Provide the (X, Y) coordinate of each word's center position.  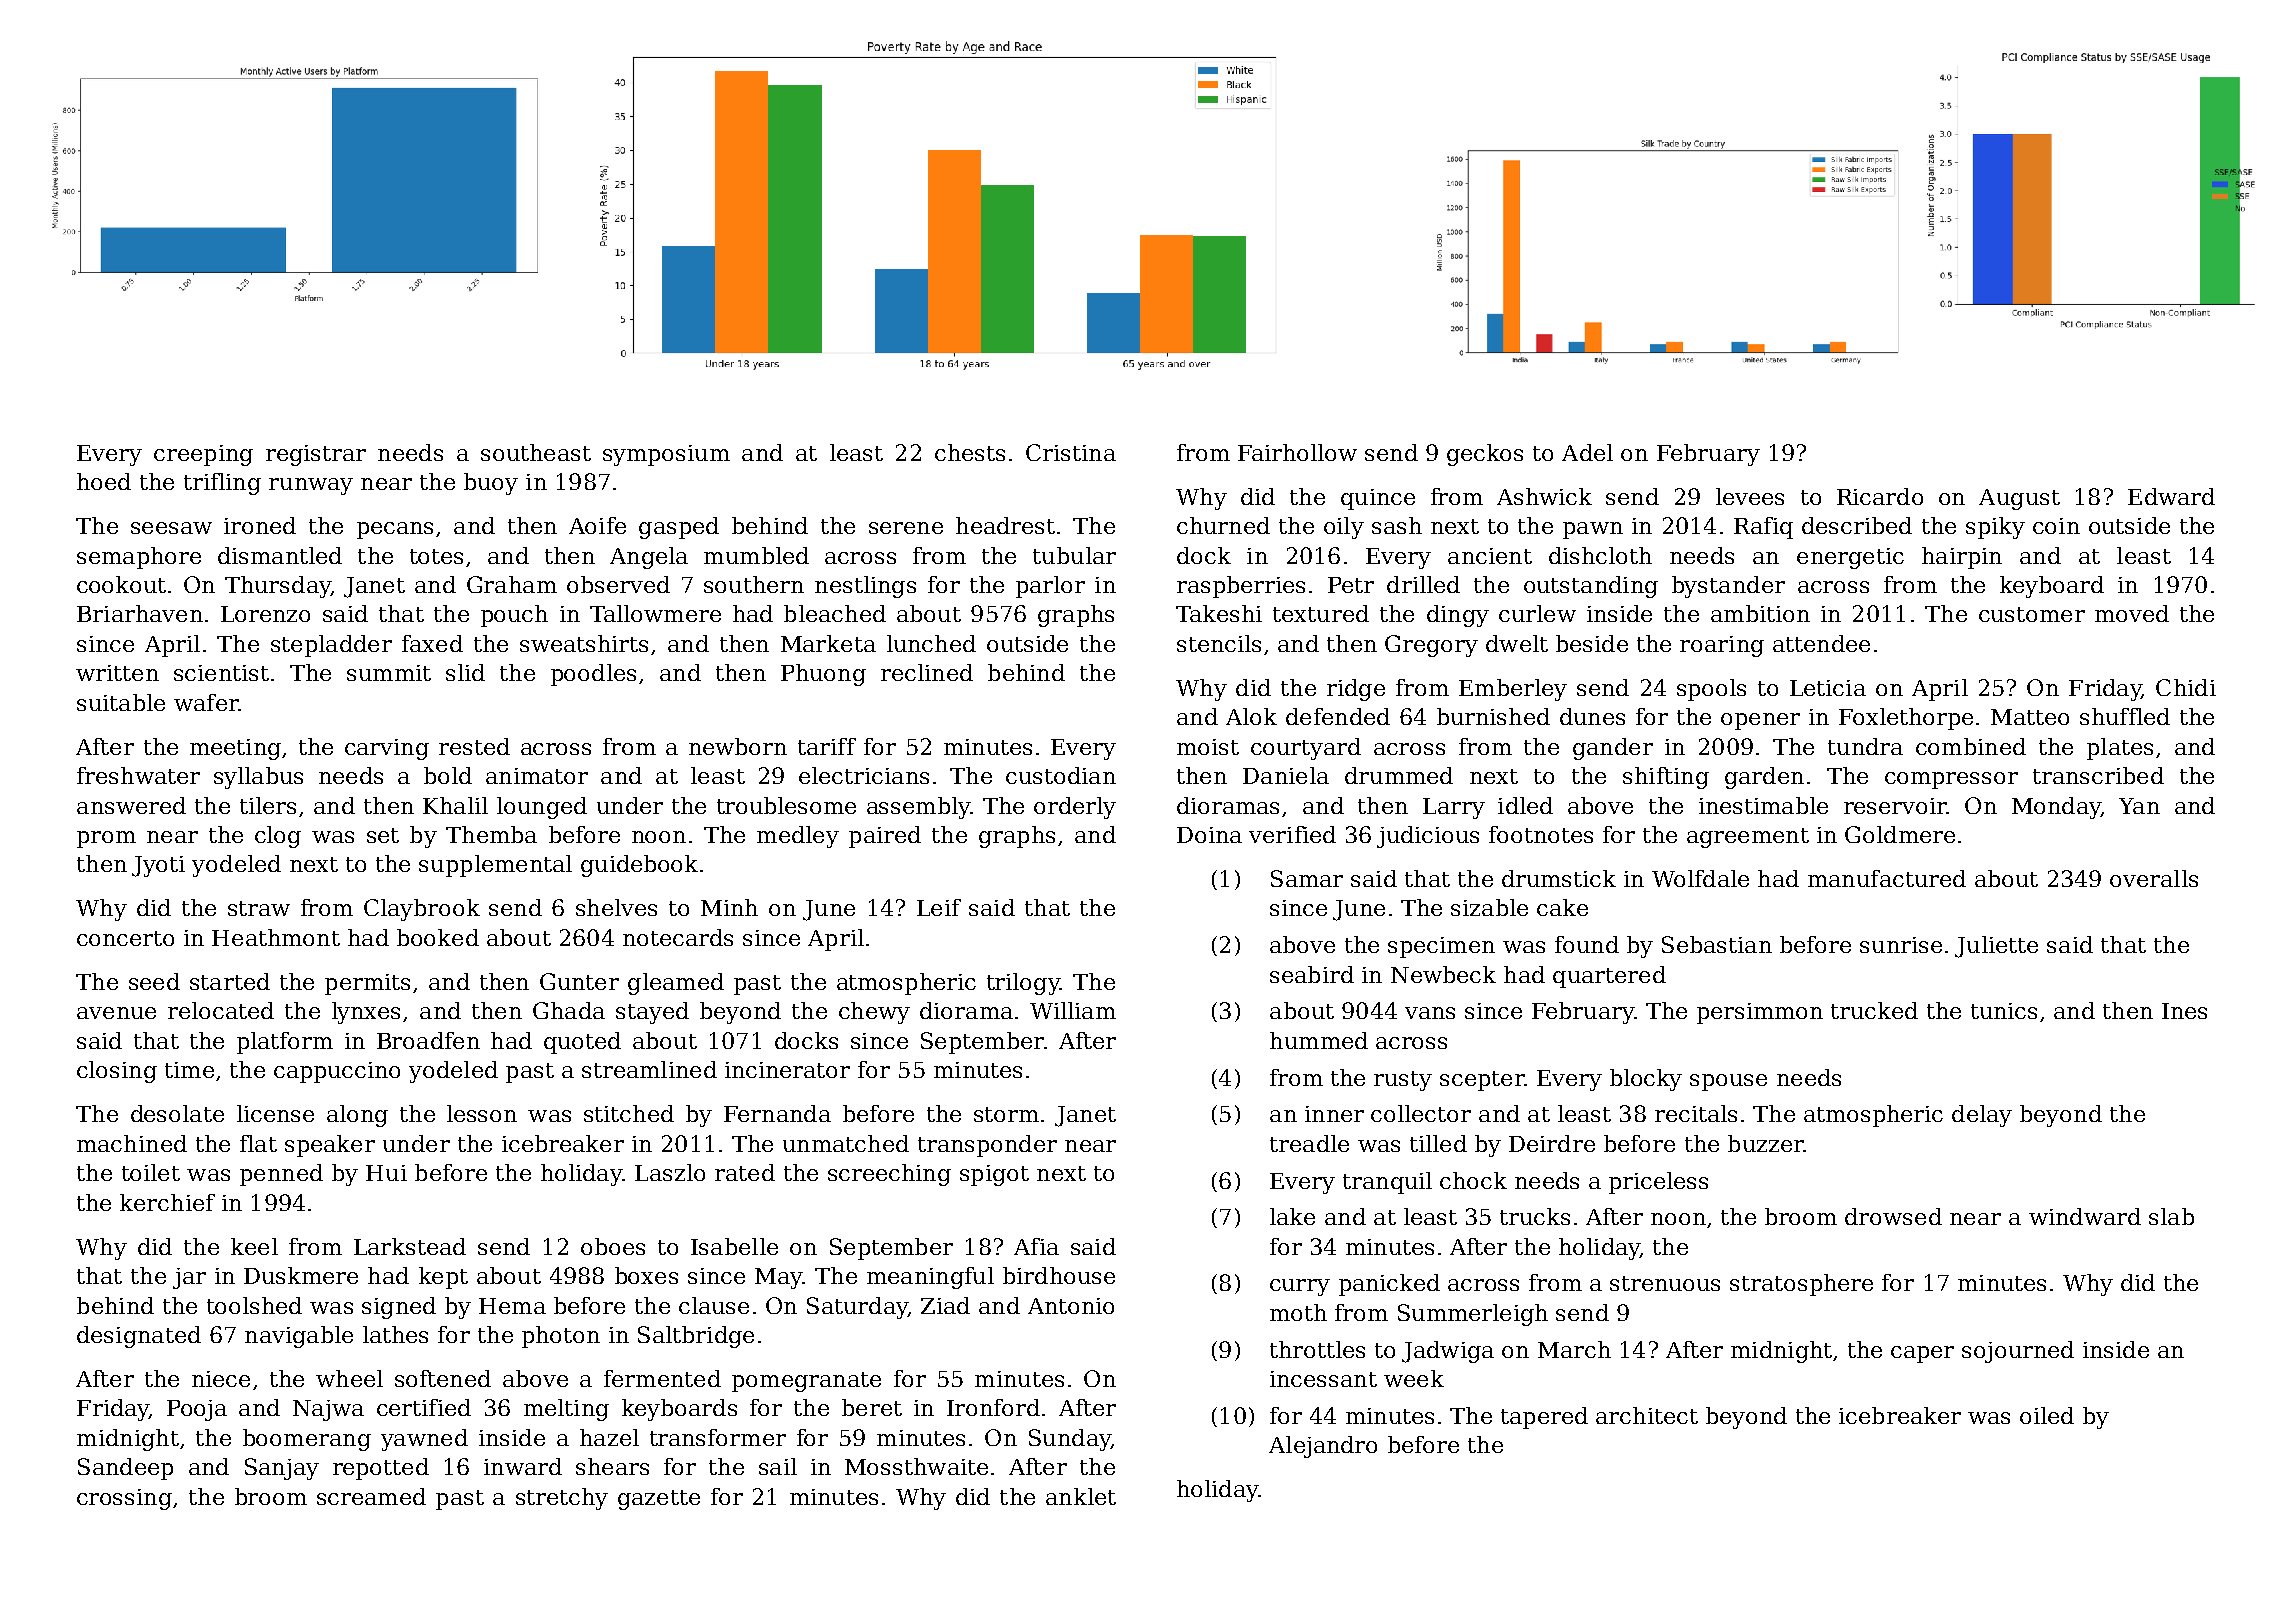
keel (254, 1246)
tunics (2004, 1011)
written (117, 673)
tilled (1438, 1143)
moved (2132, 613)
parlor (1050, 587)
